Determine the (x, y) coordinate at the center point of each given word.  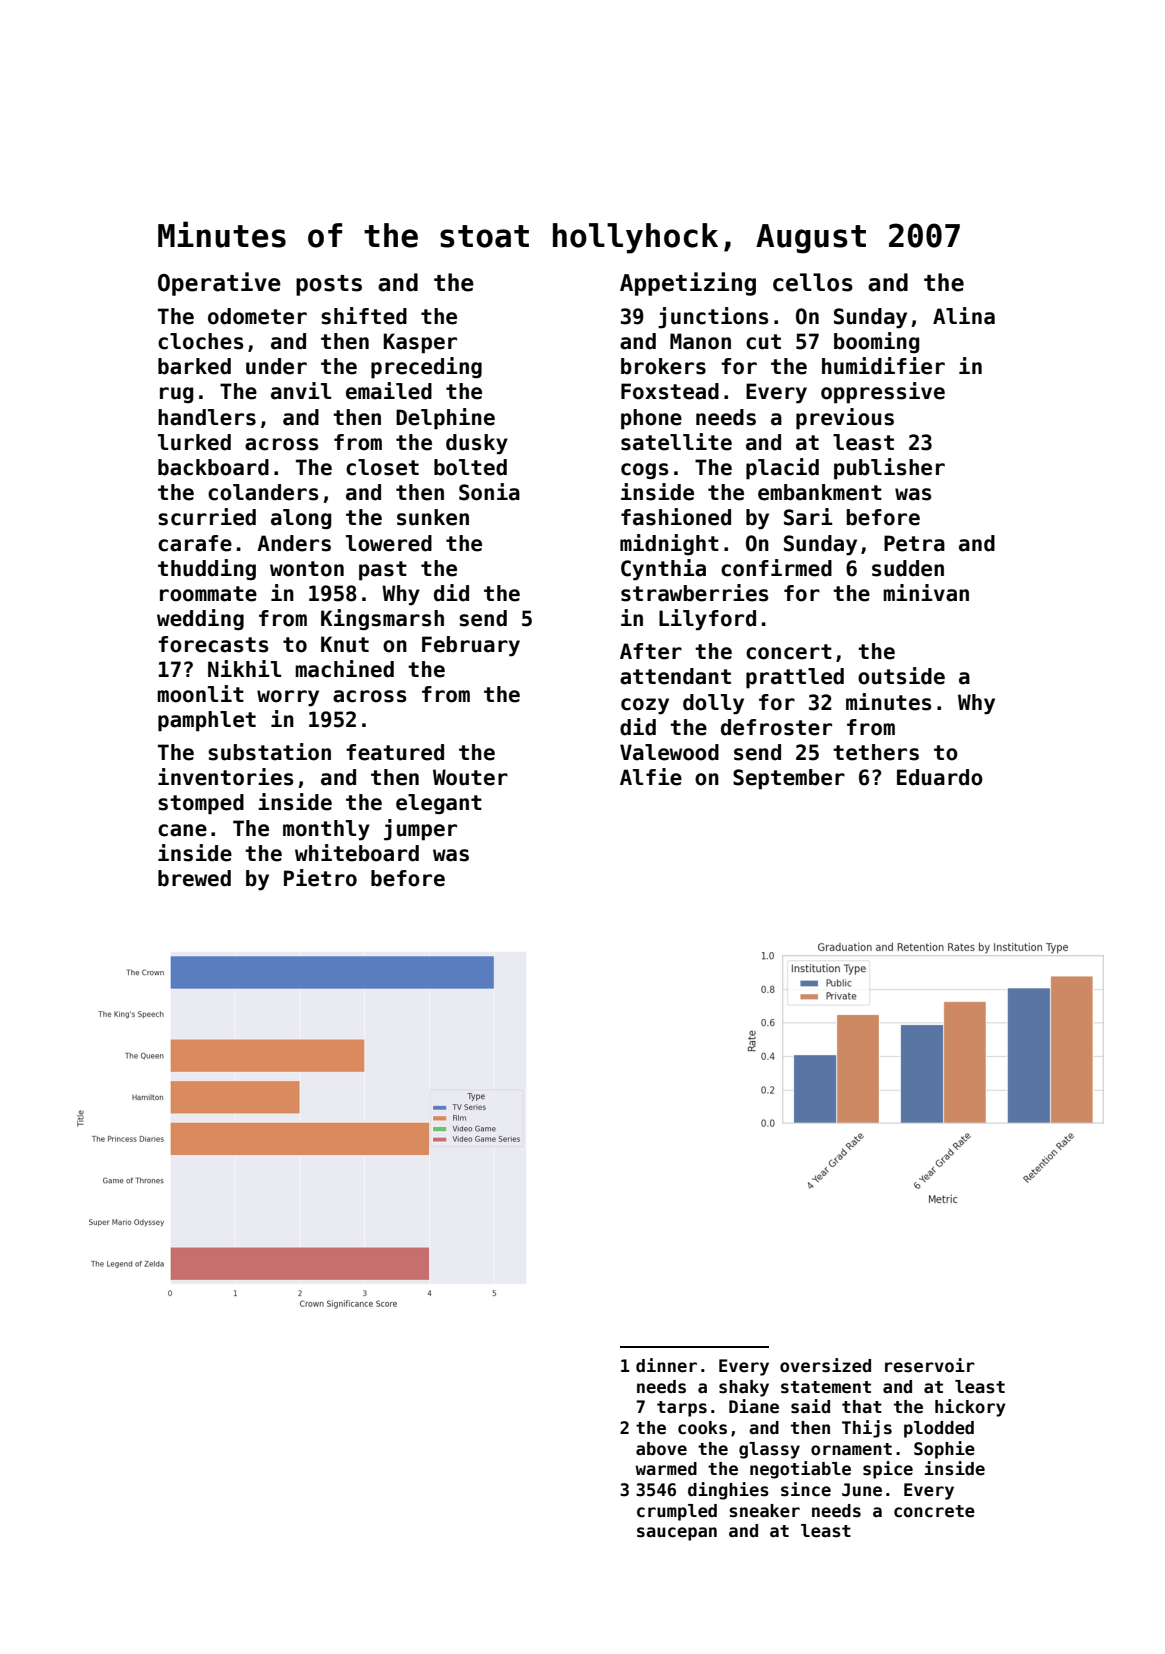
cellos (813, 282)
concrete (934, 1511)
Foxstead (670, 391)
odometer (257, 316)
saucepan (677, 1534)
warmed (666, 1469)
